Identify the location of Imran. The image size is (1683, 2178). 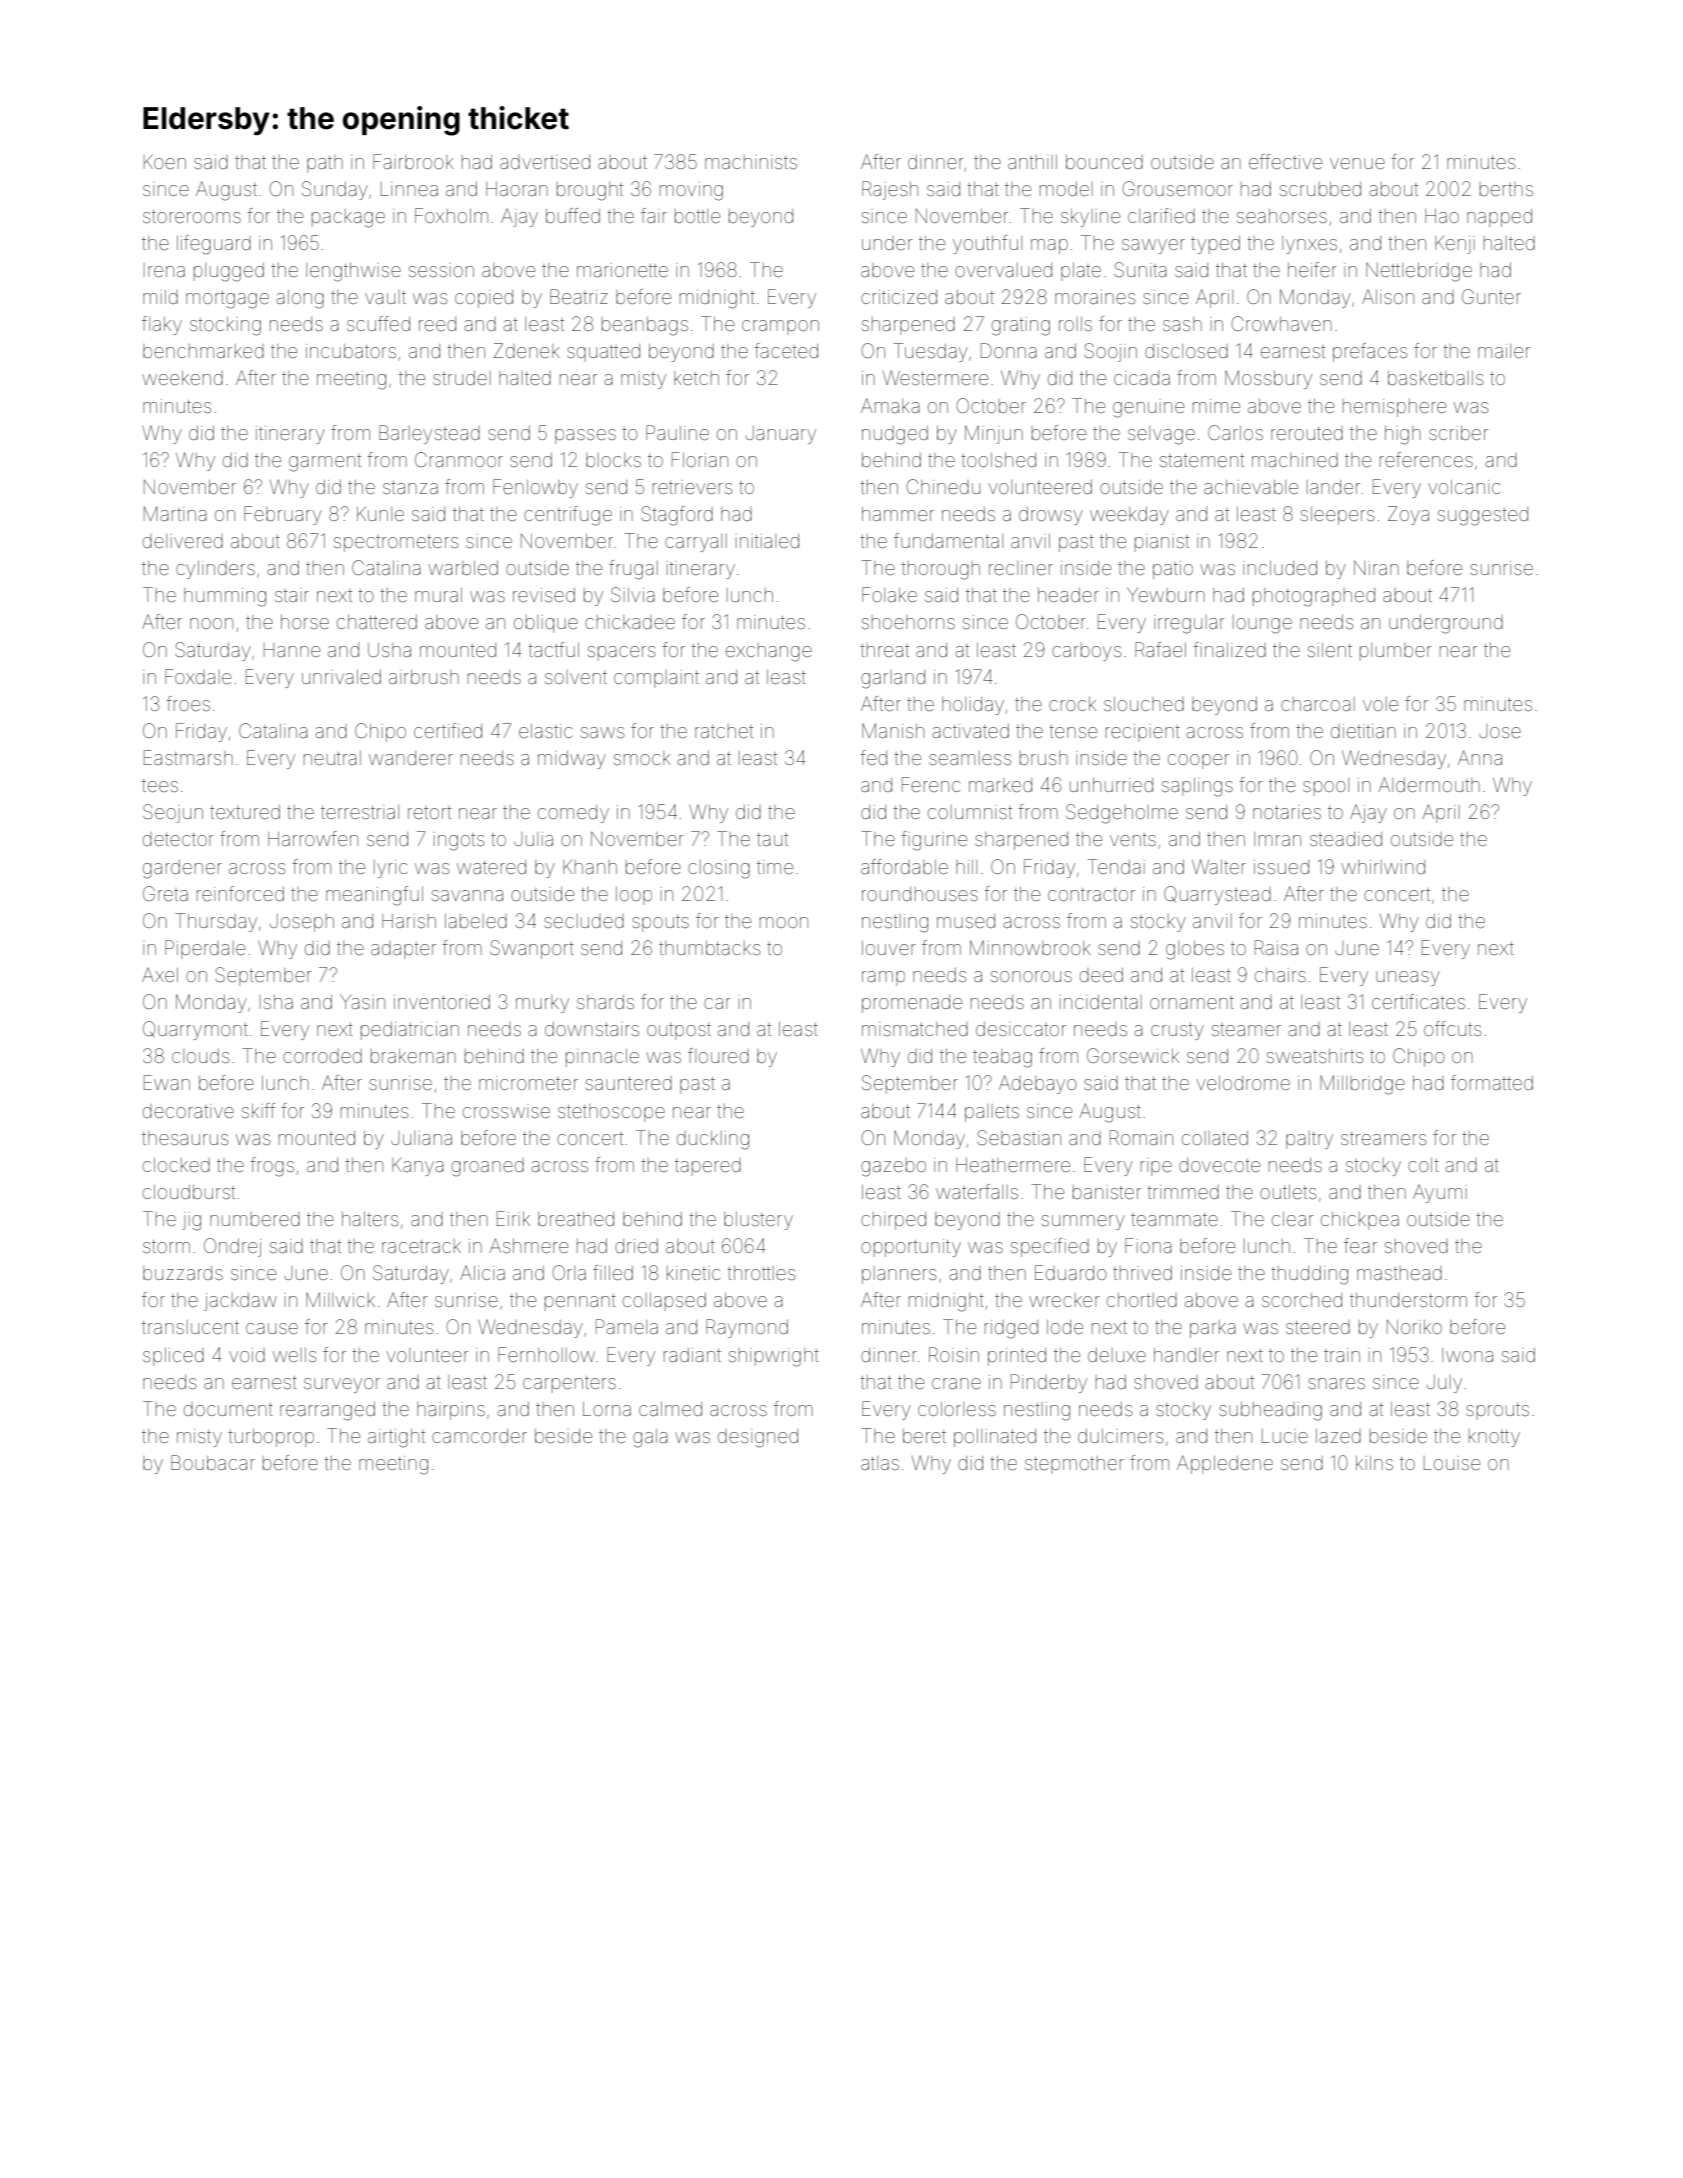
(1277, 839).
